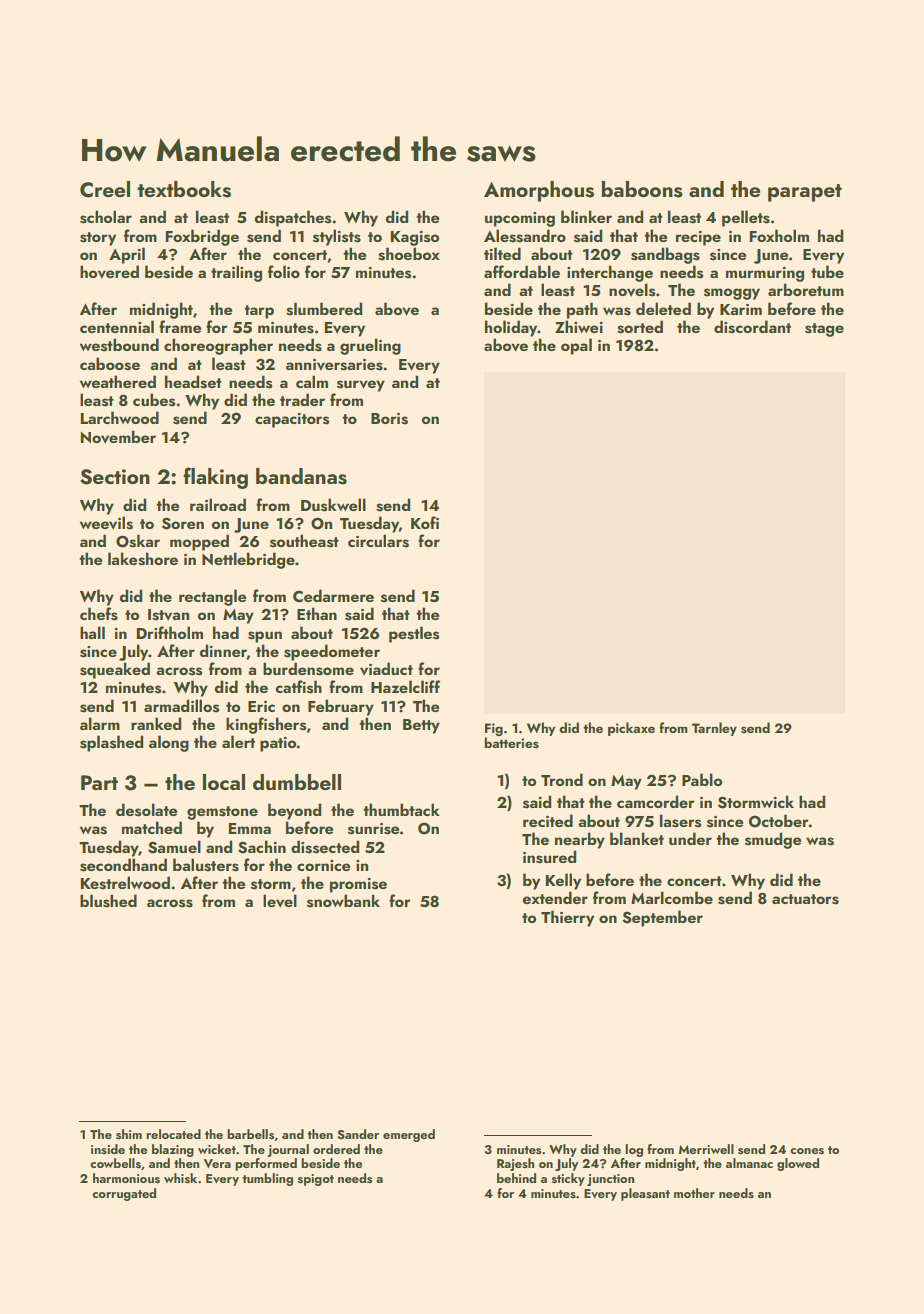 This page has height=1314, width=924. Describe the element at coordinates (511, 328) in the page. I see `holiday` at that location.
